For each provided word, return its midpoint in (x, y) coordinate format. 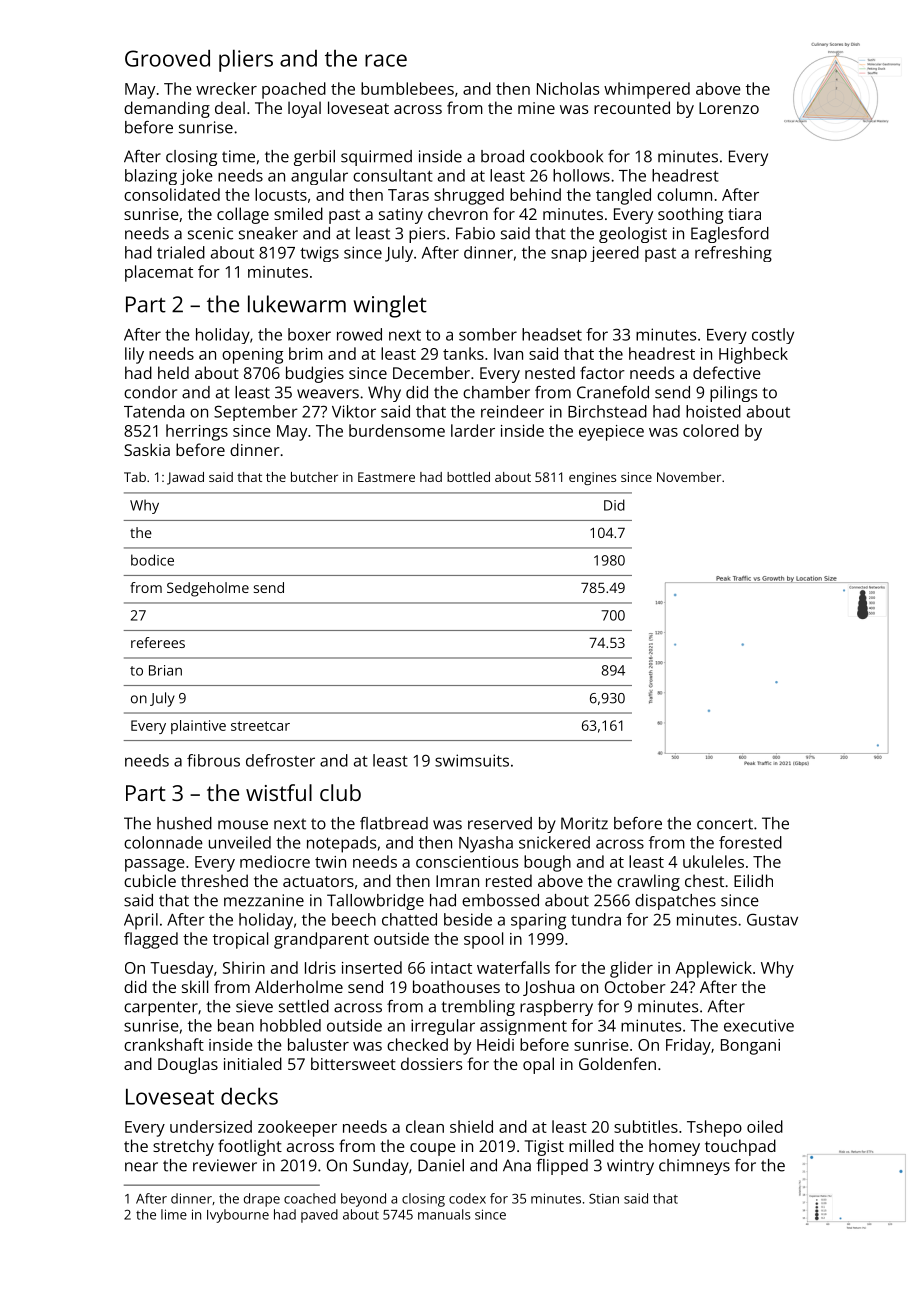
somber (488, 334)
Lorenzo (729, 108)
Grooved (167, 58)
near (141, 1167)
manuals (444, 1214)
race (386, 60)
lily (134, 355)
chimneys (694, 1167)
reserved (500, 823)
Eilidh (753, 880)
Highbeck (753, 355)
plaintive (198, 727)
